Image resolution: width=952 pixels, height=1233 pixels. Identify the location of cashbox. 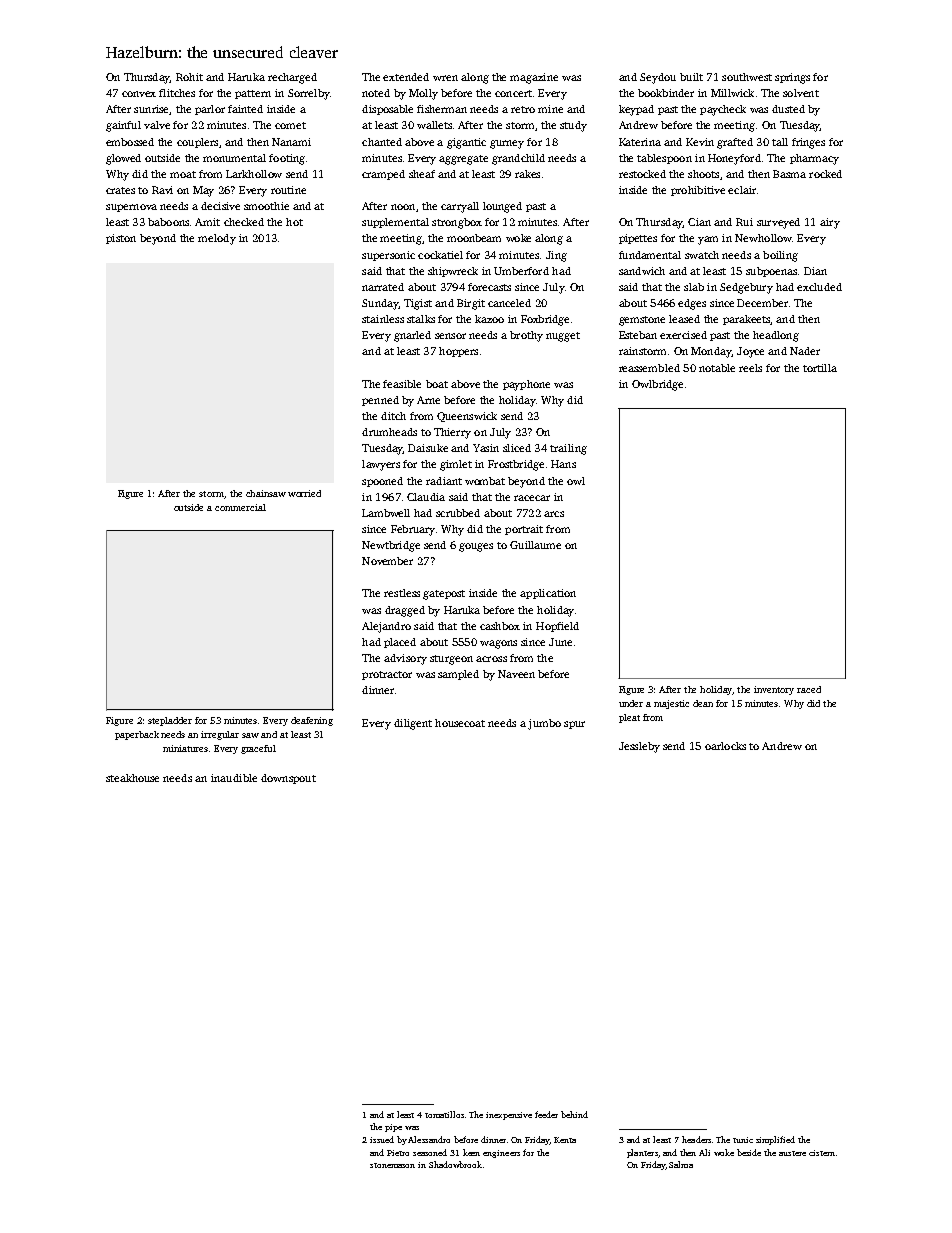
(500, 626).
